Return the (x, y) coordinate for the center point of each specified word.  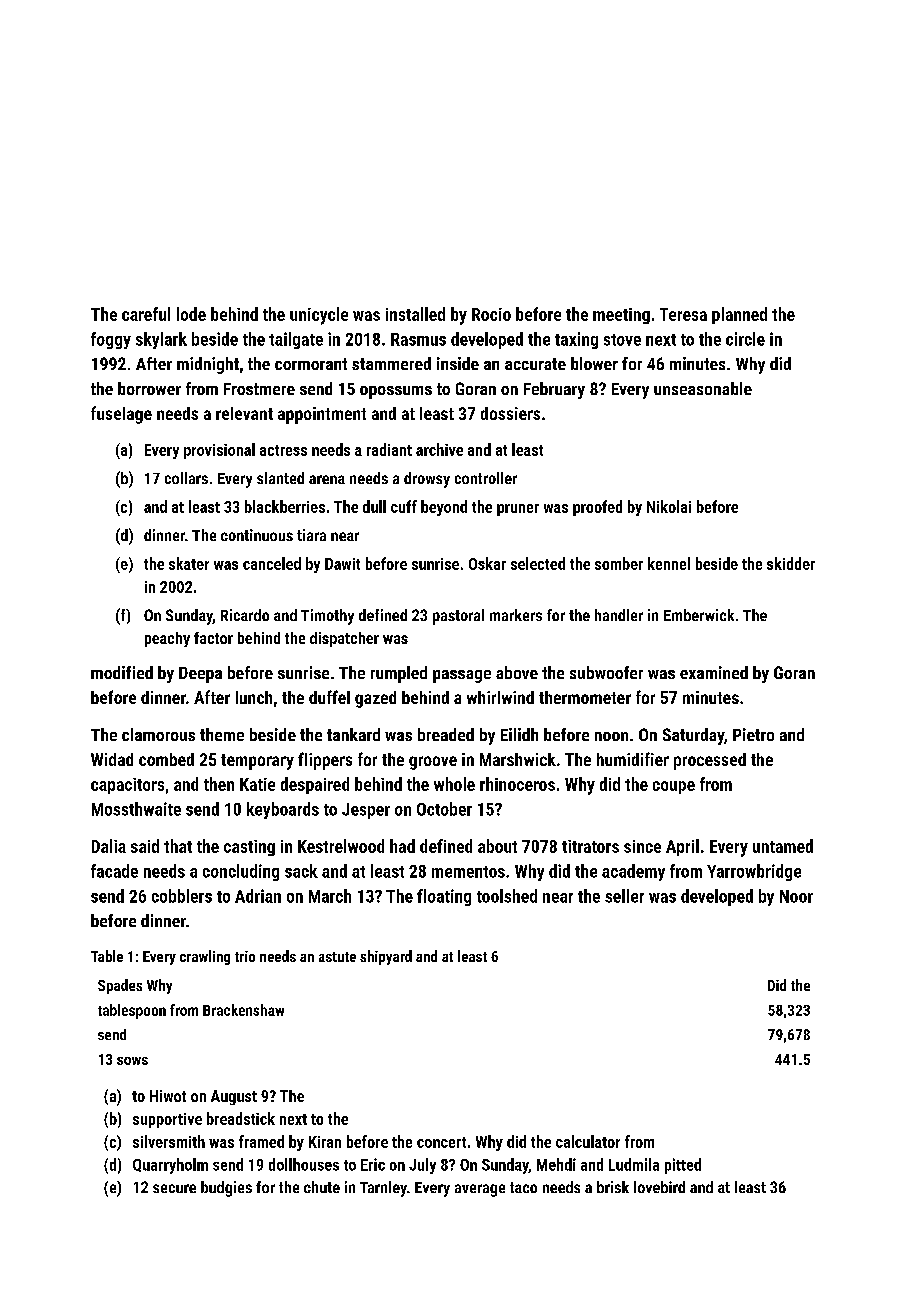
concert (441, 1142)
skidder (791, 563)
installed (415, 314)
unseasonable (703, 388)
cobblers (182, 896)
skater (189, 563)
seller (624, 896)
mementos (468, 872)
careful (146, 314)
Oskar (487, 563)
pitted (683, 1166)
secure (174, 1188)
